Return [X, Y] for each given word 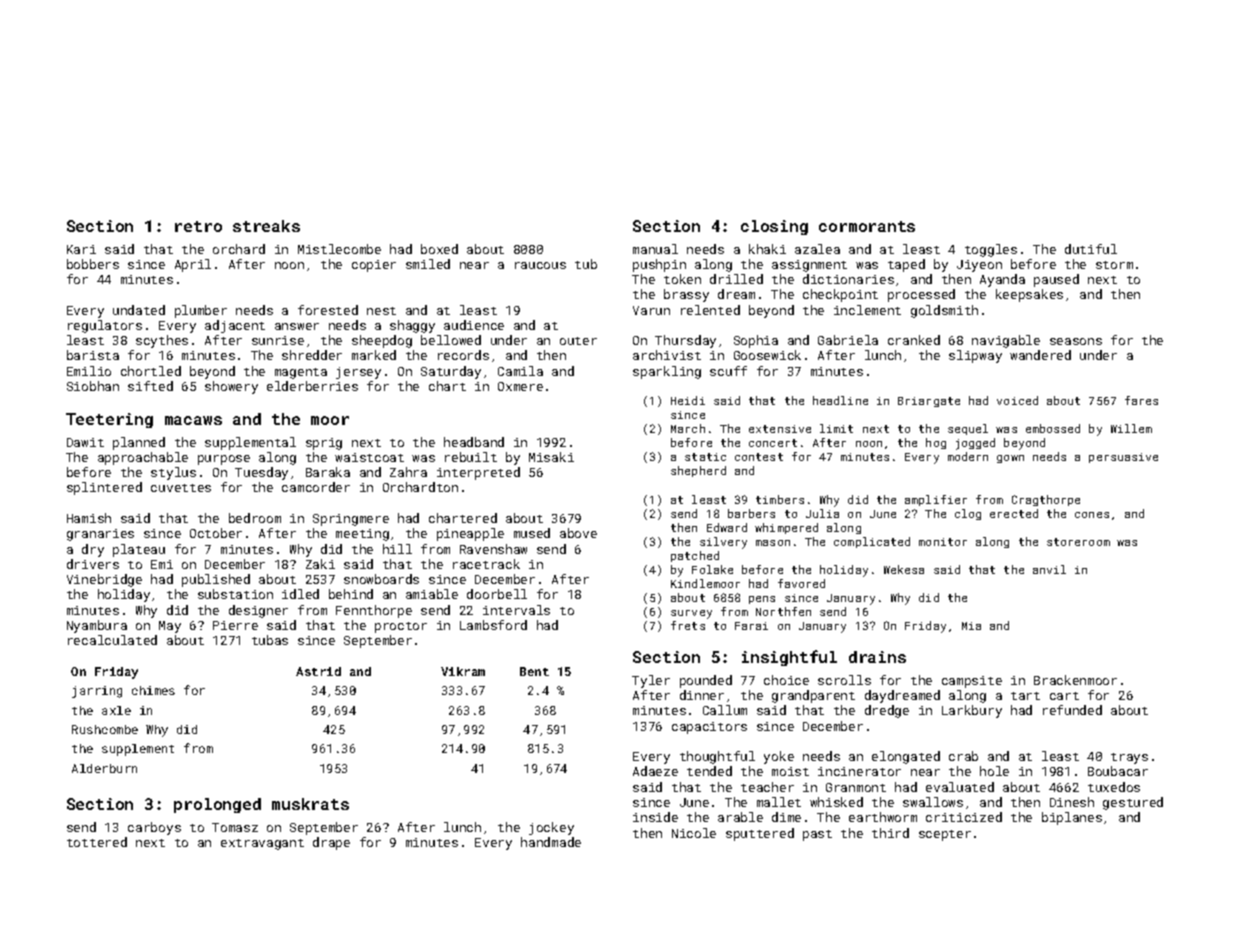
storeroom [1078, 542]
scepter [945, 835]
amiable [432, 594]
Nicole [694, 833]
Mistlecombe [339, 249]
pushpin [659, 265]
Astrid [318, 671]
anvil [1049, 569]
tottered [97, 842]
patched [695, 556]
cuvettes [181, 488]
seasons [1076, 341]
